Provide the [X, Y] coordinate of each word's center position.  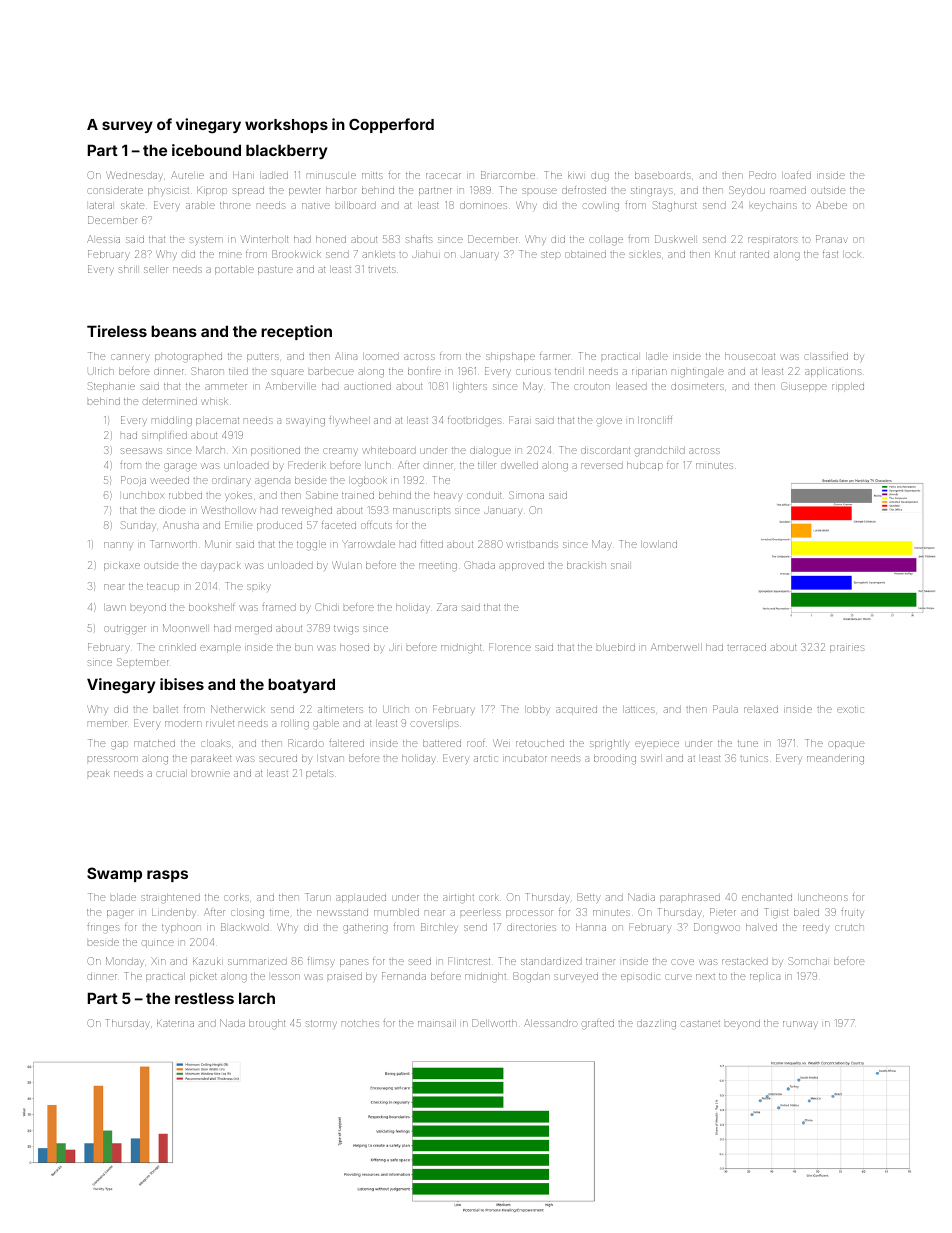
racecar [443, 176]
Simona [526, 495]
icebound [206, 150]
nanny [118, 546]
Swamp [114, 874]
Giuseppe [804, 387]
